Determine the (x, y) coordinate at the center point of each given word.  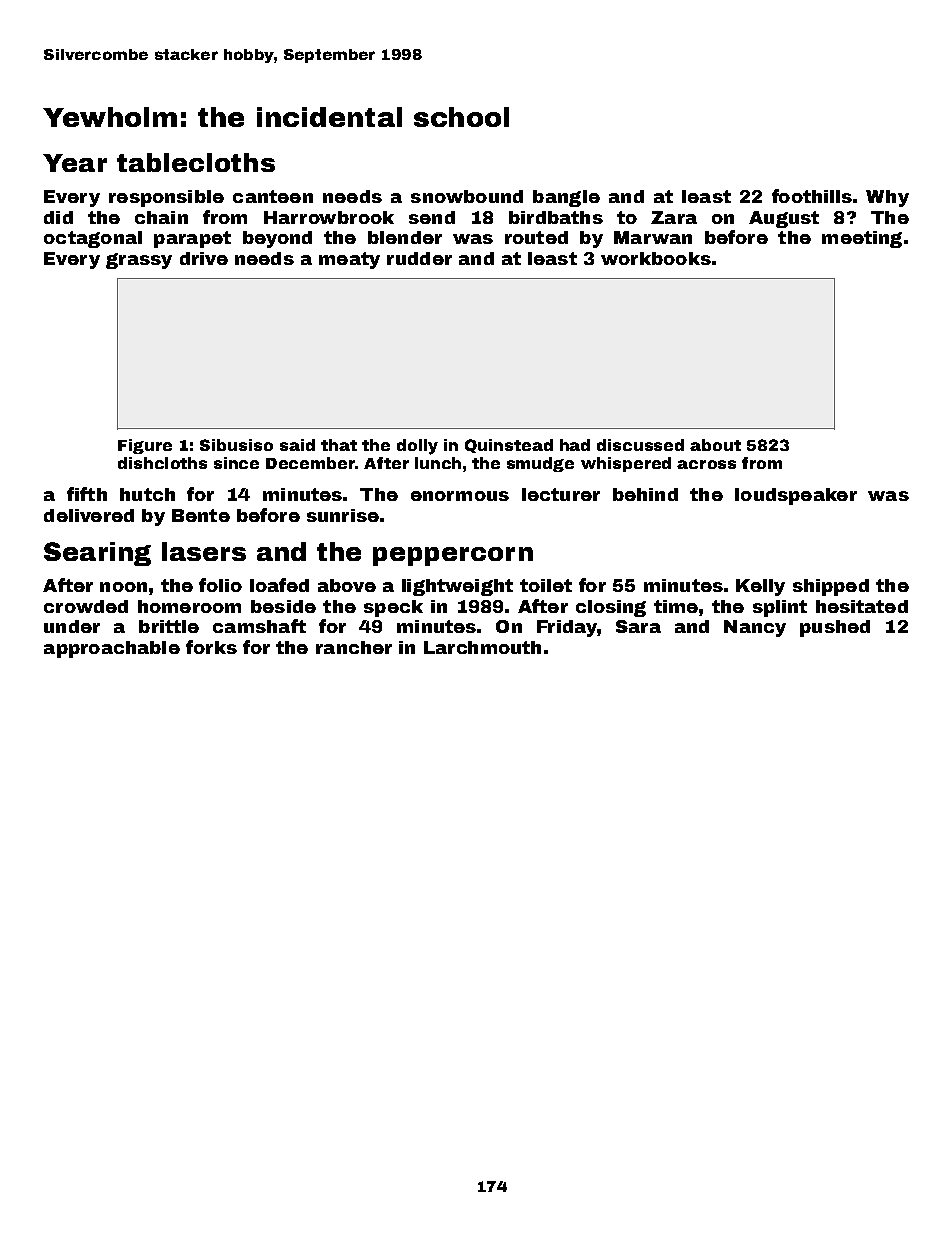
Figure (145, 446)
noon (123, 587)
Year (75, 163)
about (715, 445)
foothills (812, 196)
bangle (566, 198)
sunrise (343, 515)
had (575, 445)
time (676, 606)
